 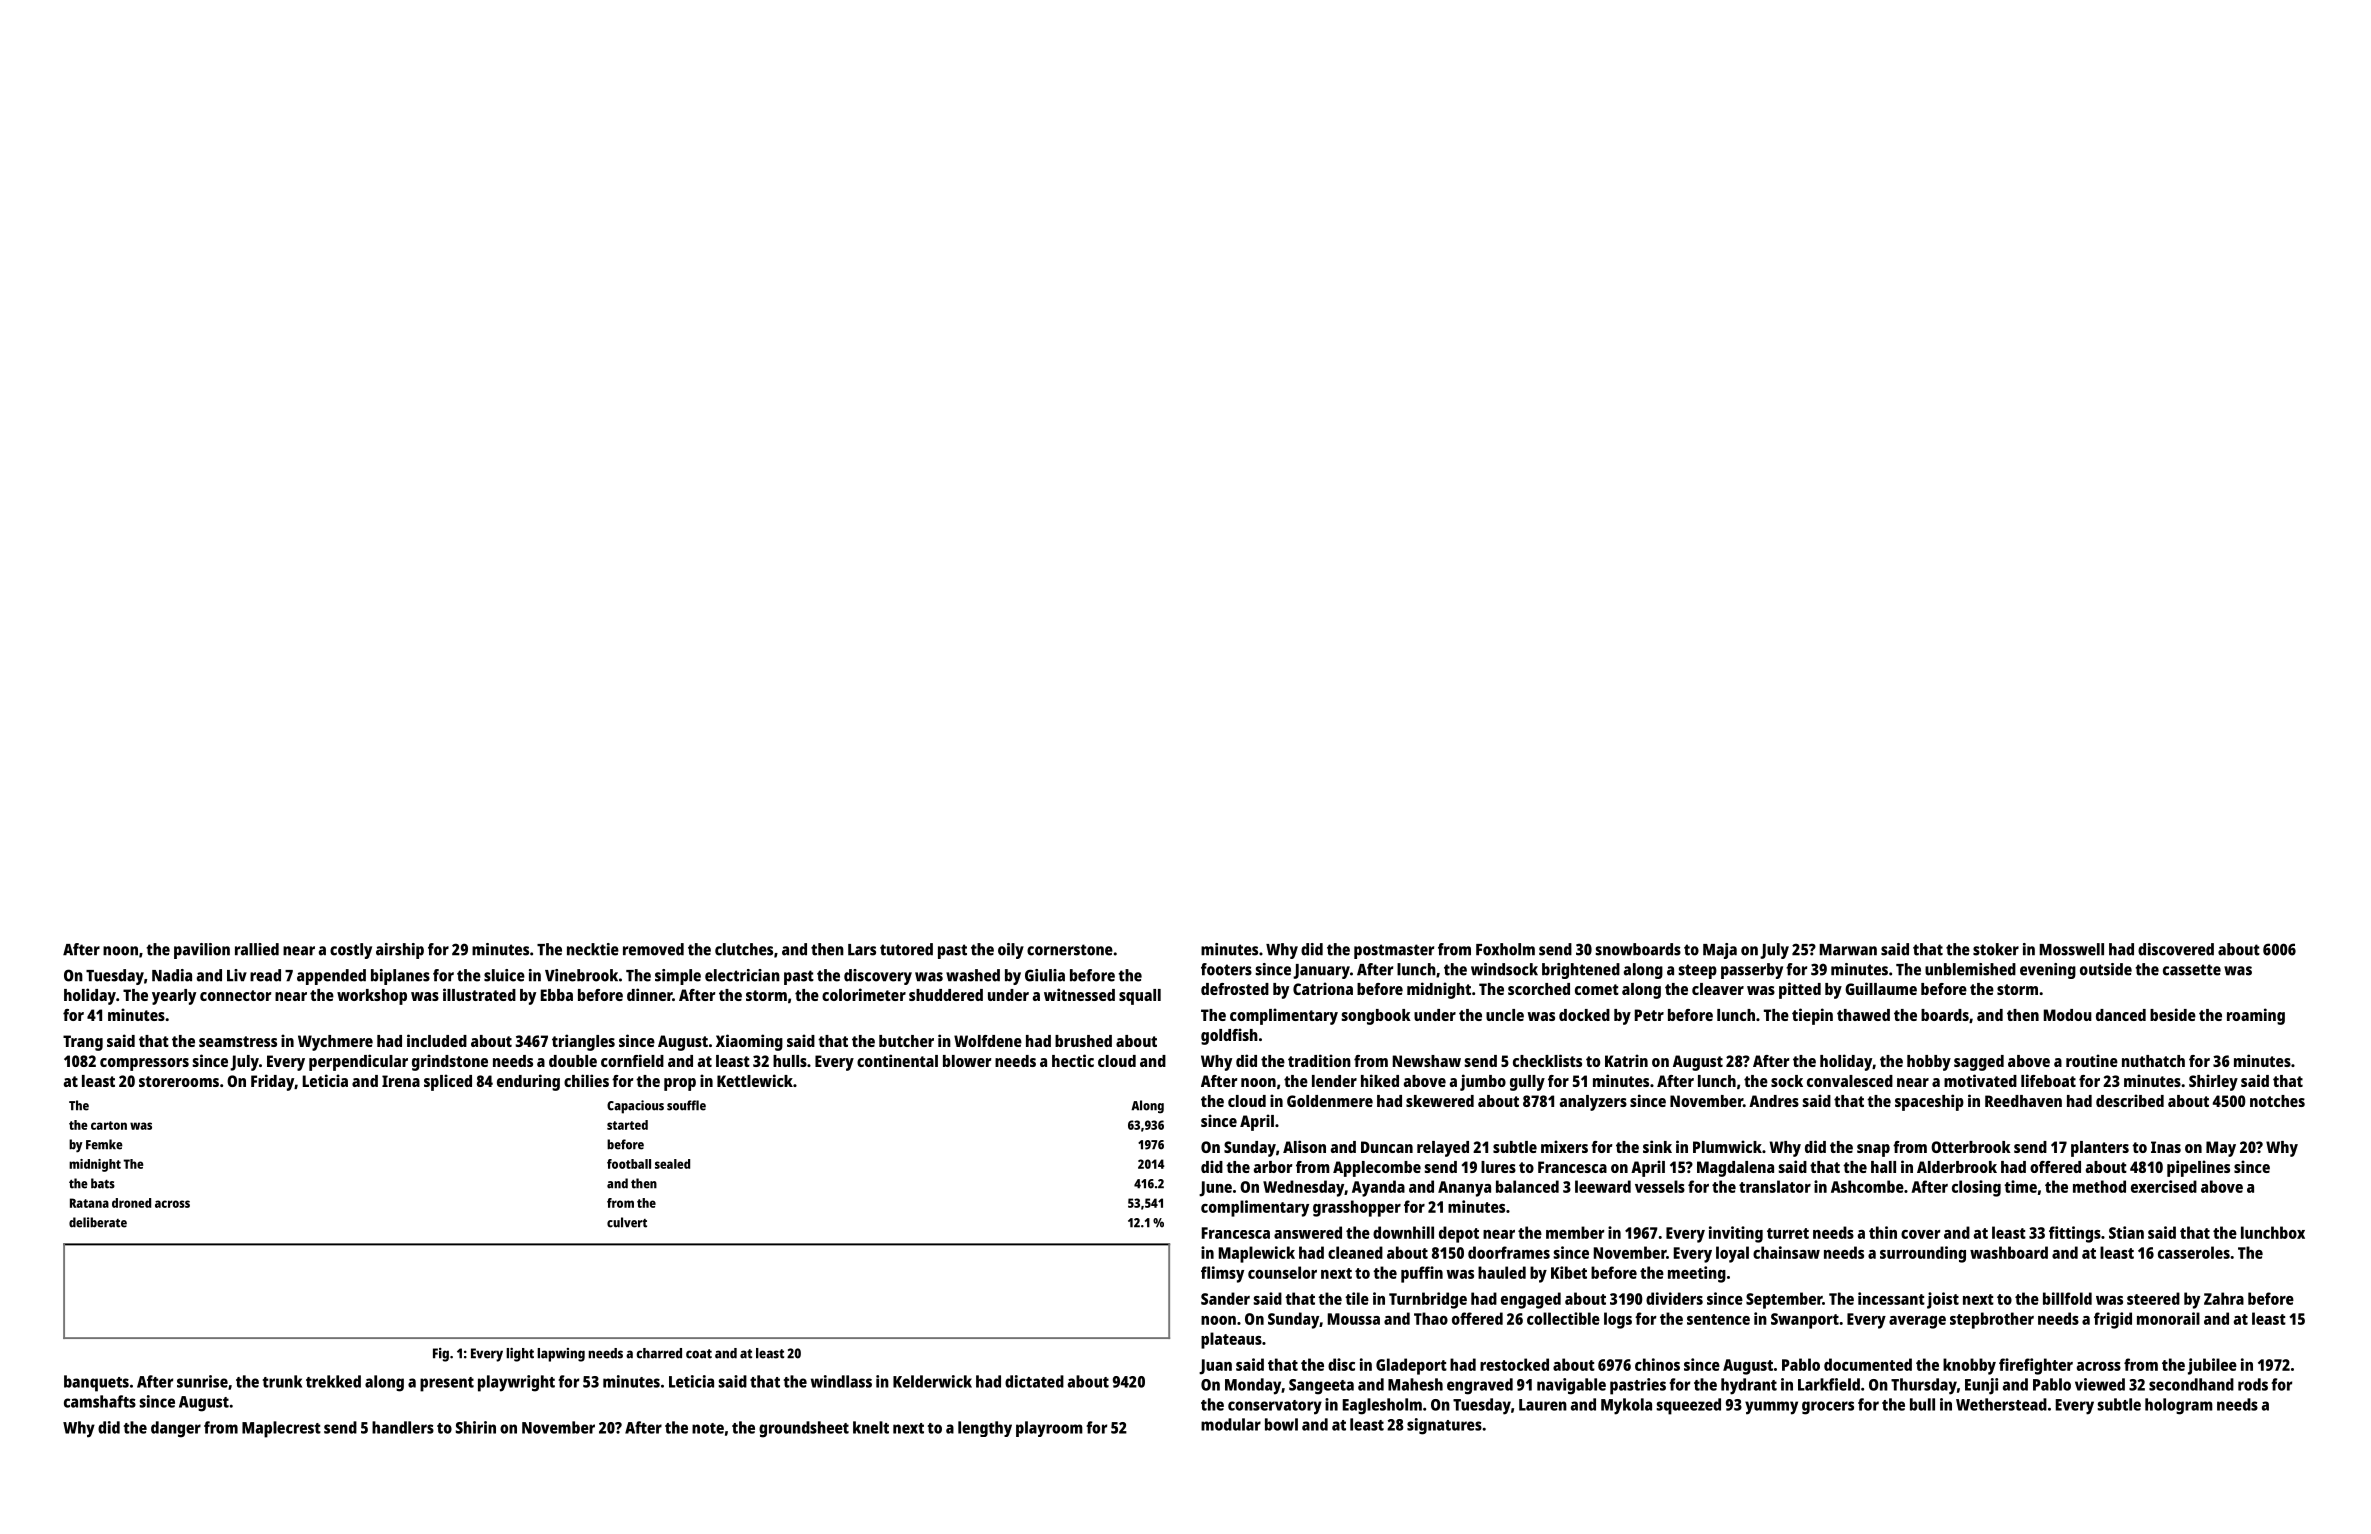 What do you see at coordinates (1531, 1300) in the image?
I see `engaged` at bounding box center [1531, 1300].
